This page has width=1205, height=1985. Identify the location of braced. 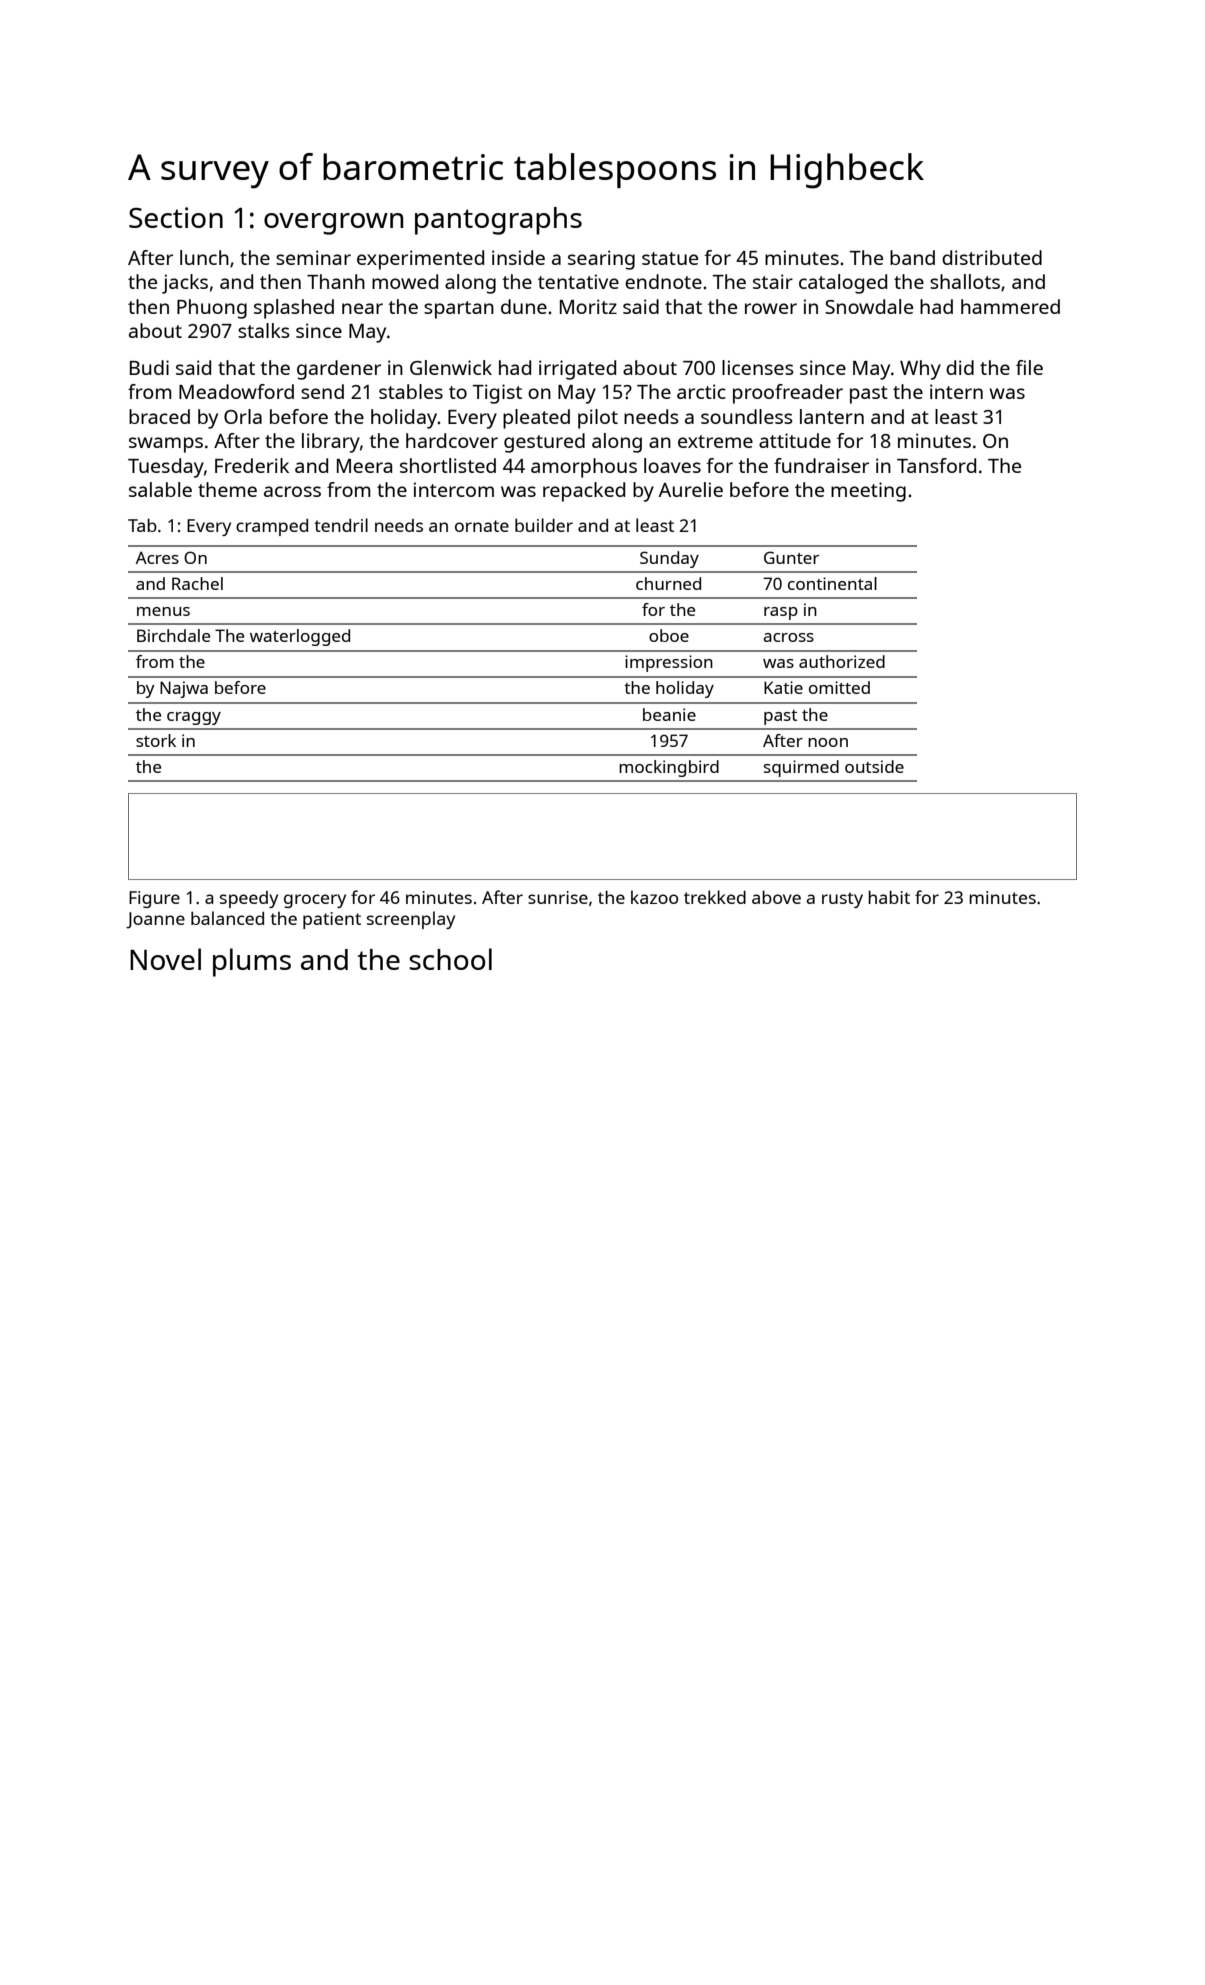
(159, 416).
